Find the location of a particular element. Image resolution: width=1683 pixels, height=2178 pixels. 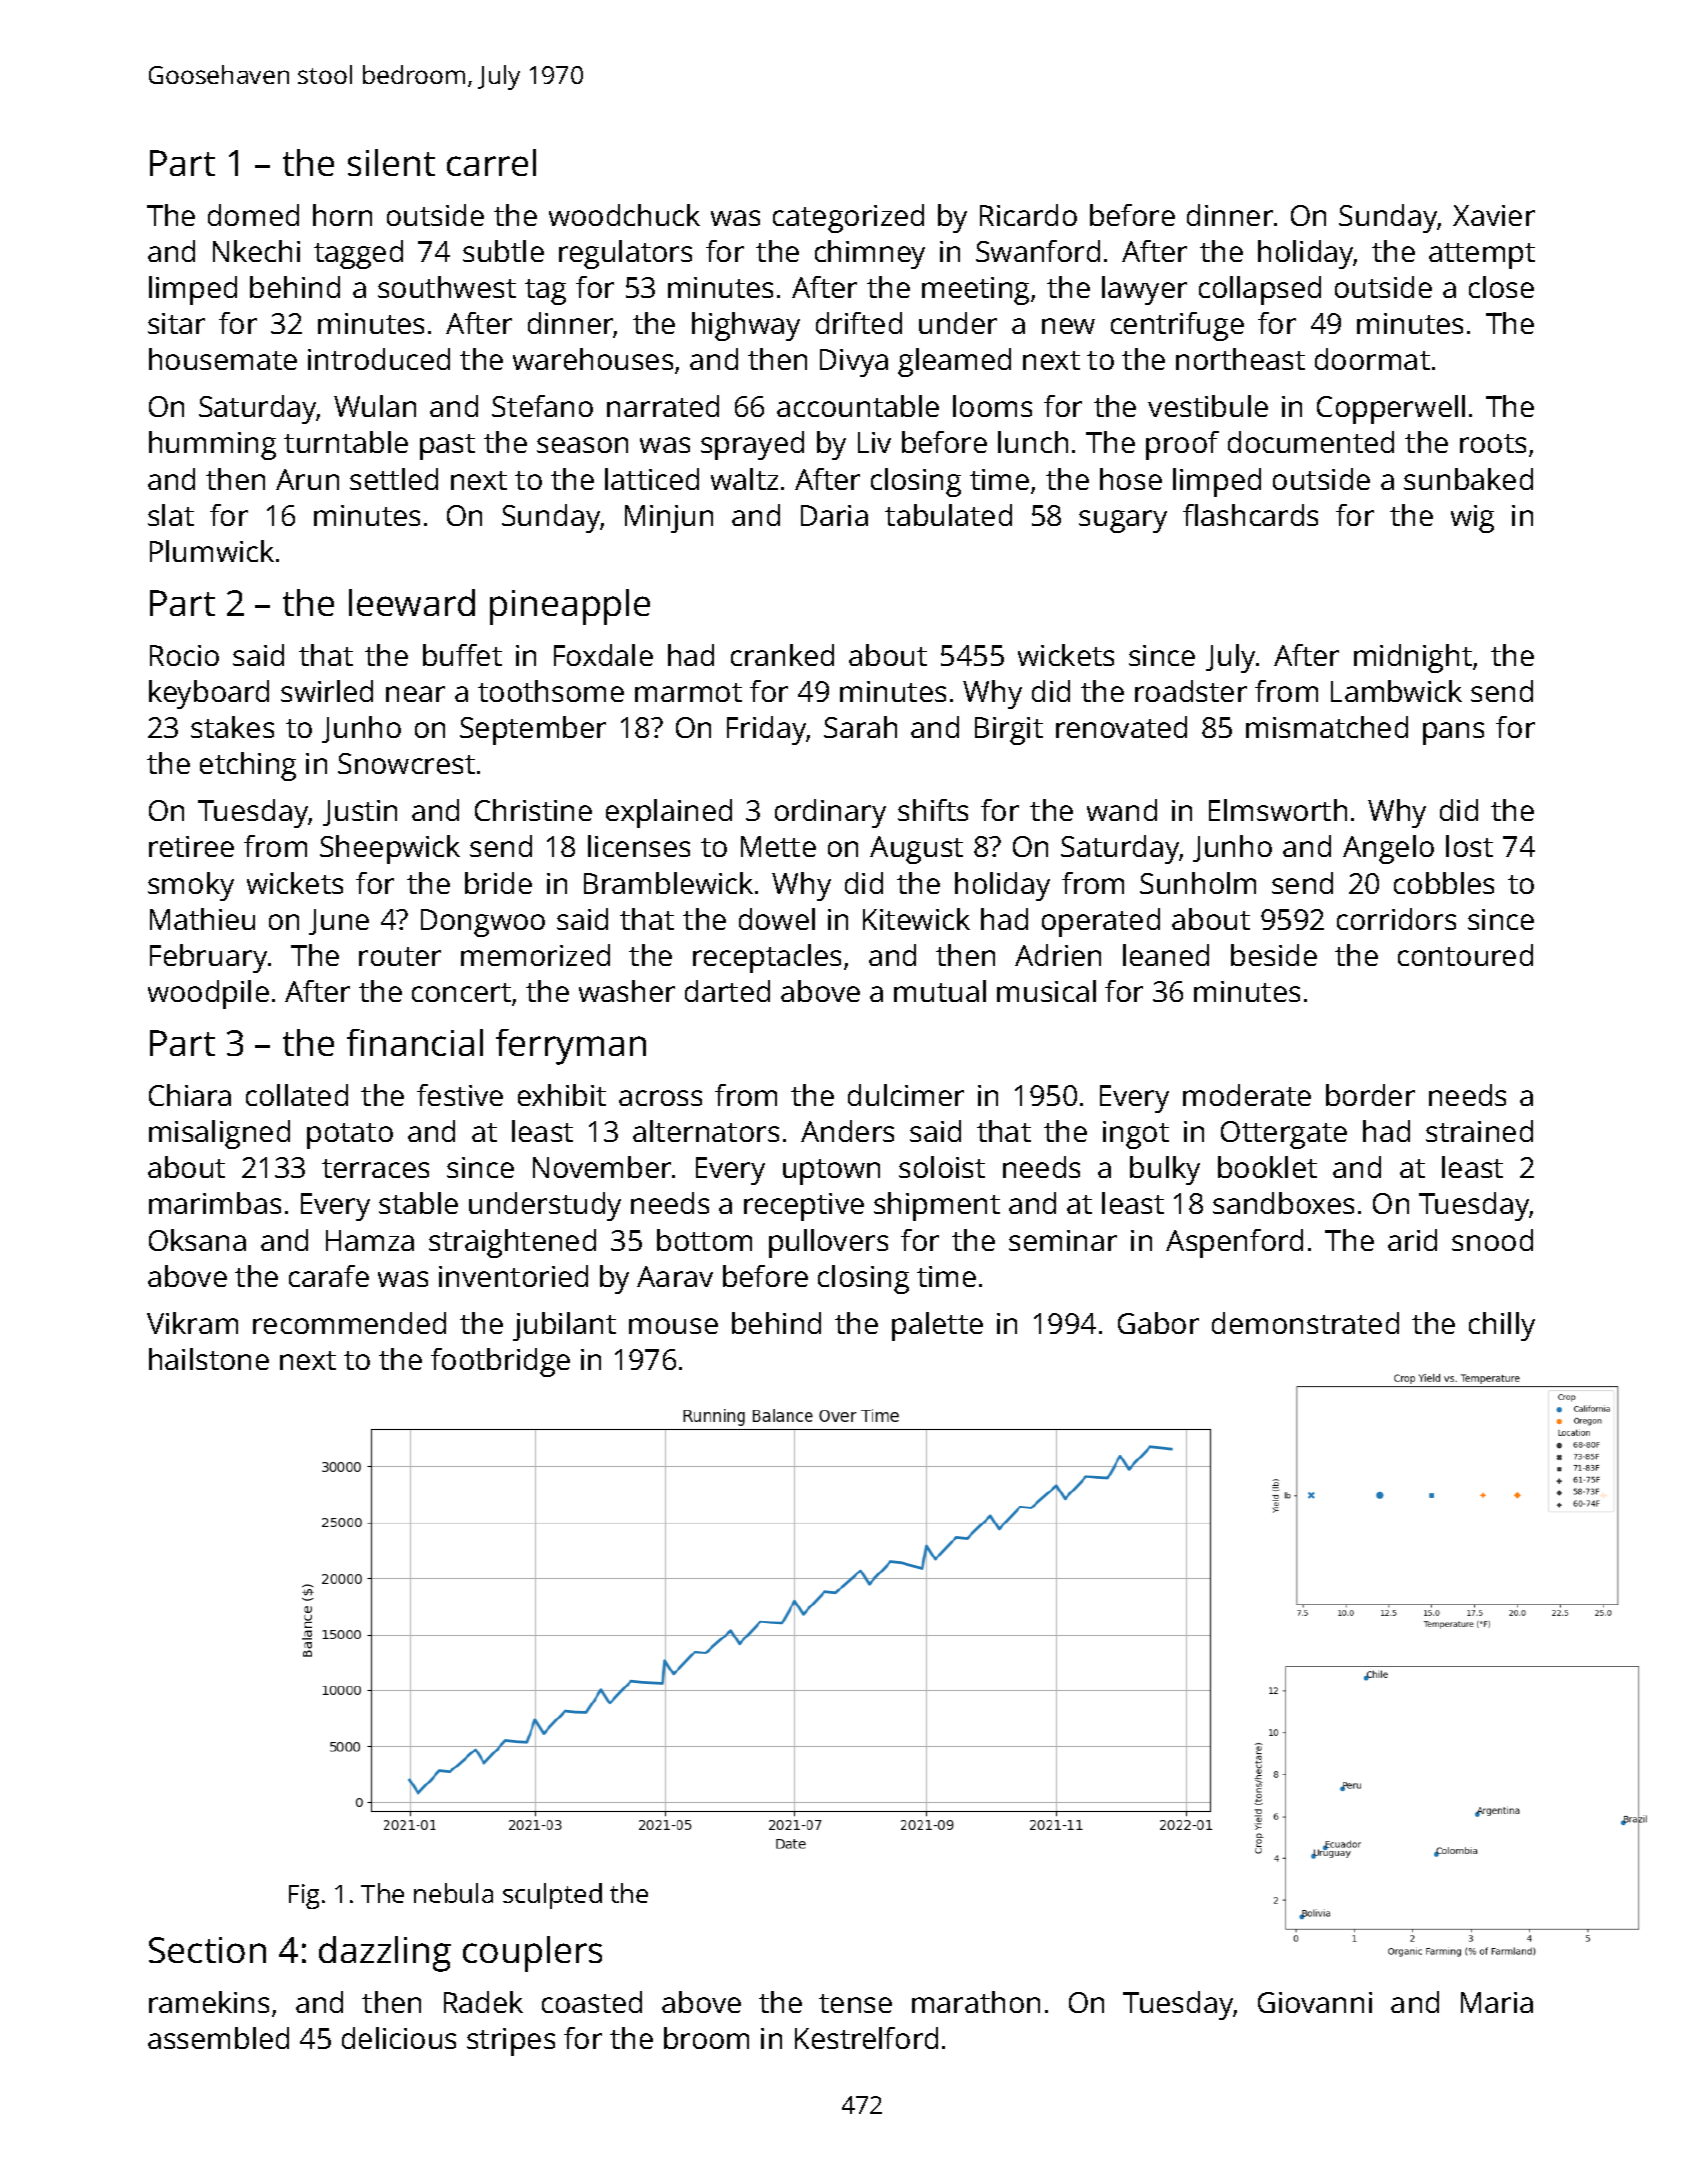

flashcards is located at coordinates (1250, 515).
